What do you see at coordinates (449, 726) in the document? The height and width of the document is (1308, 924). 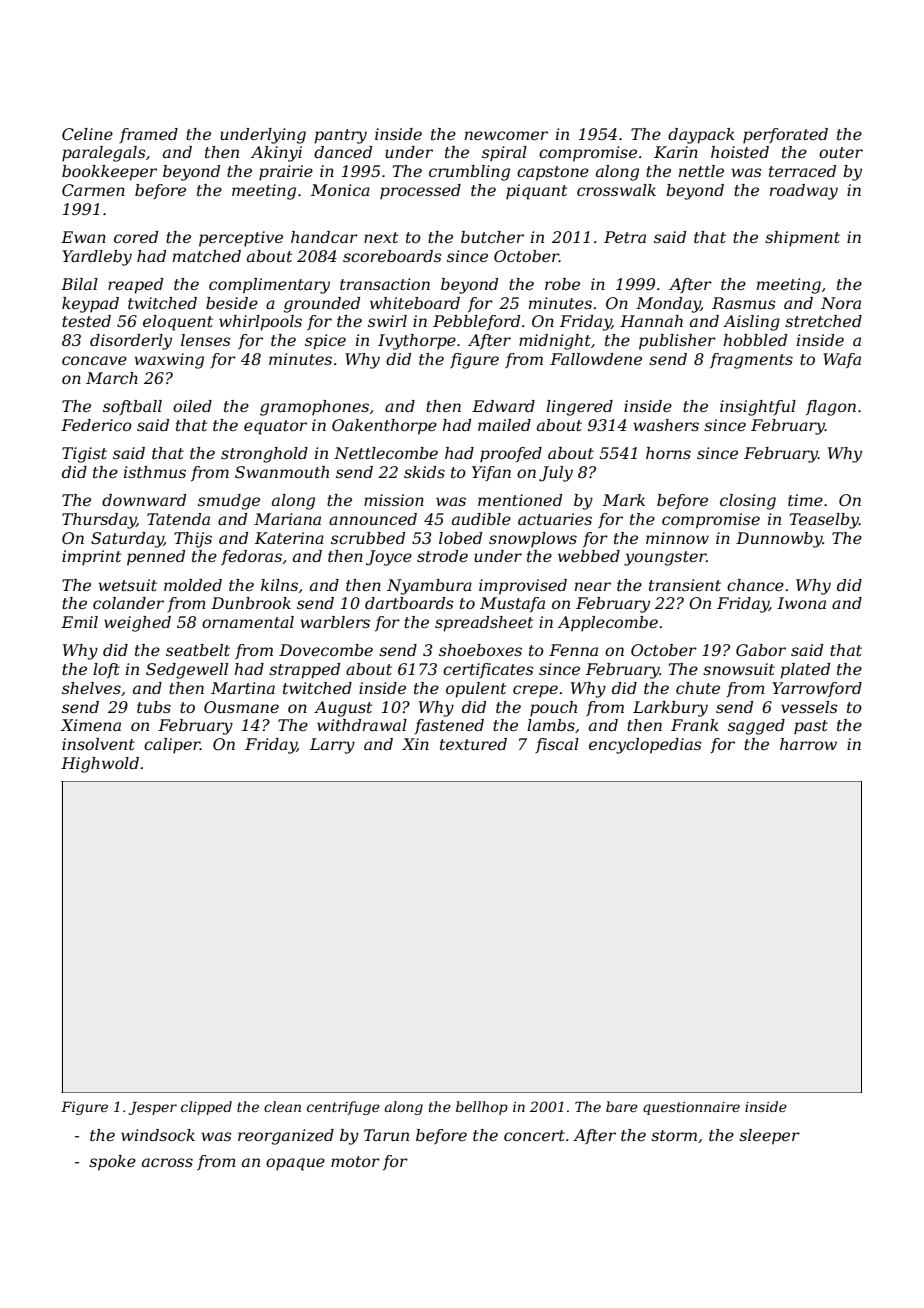 I see `fastened` at bounding box center [449, 726].
